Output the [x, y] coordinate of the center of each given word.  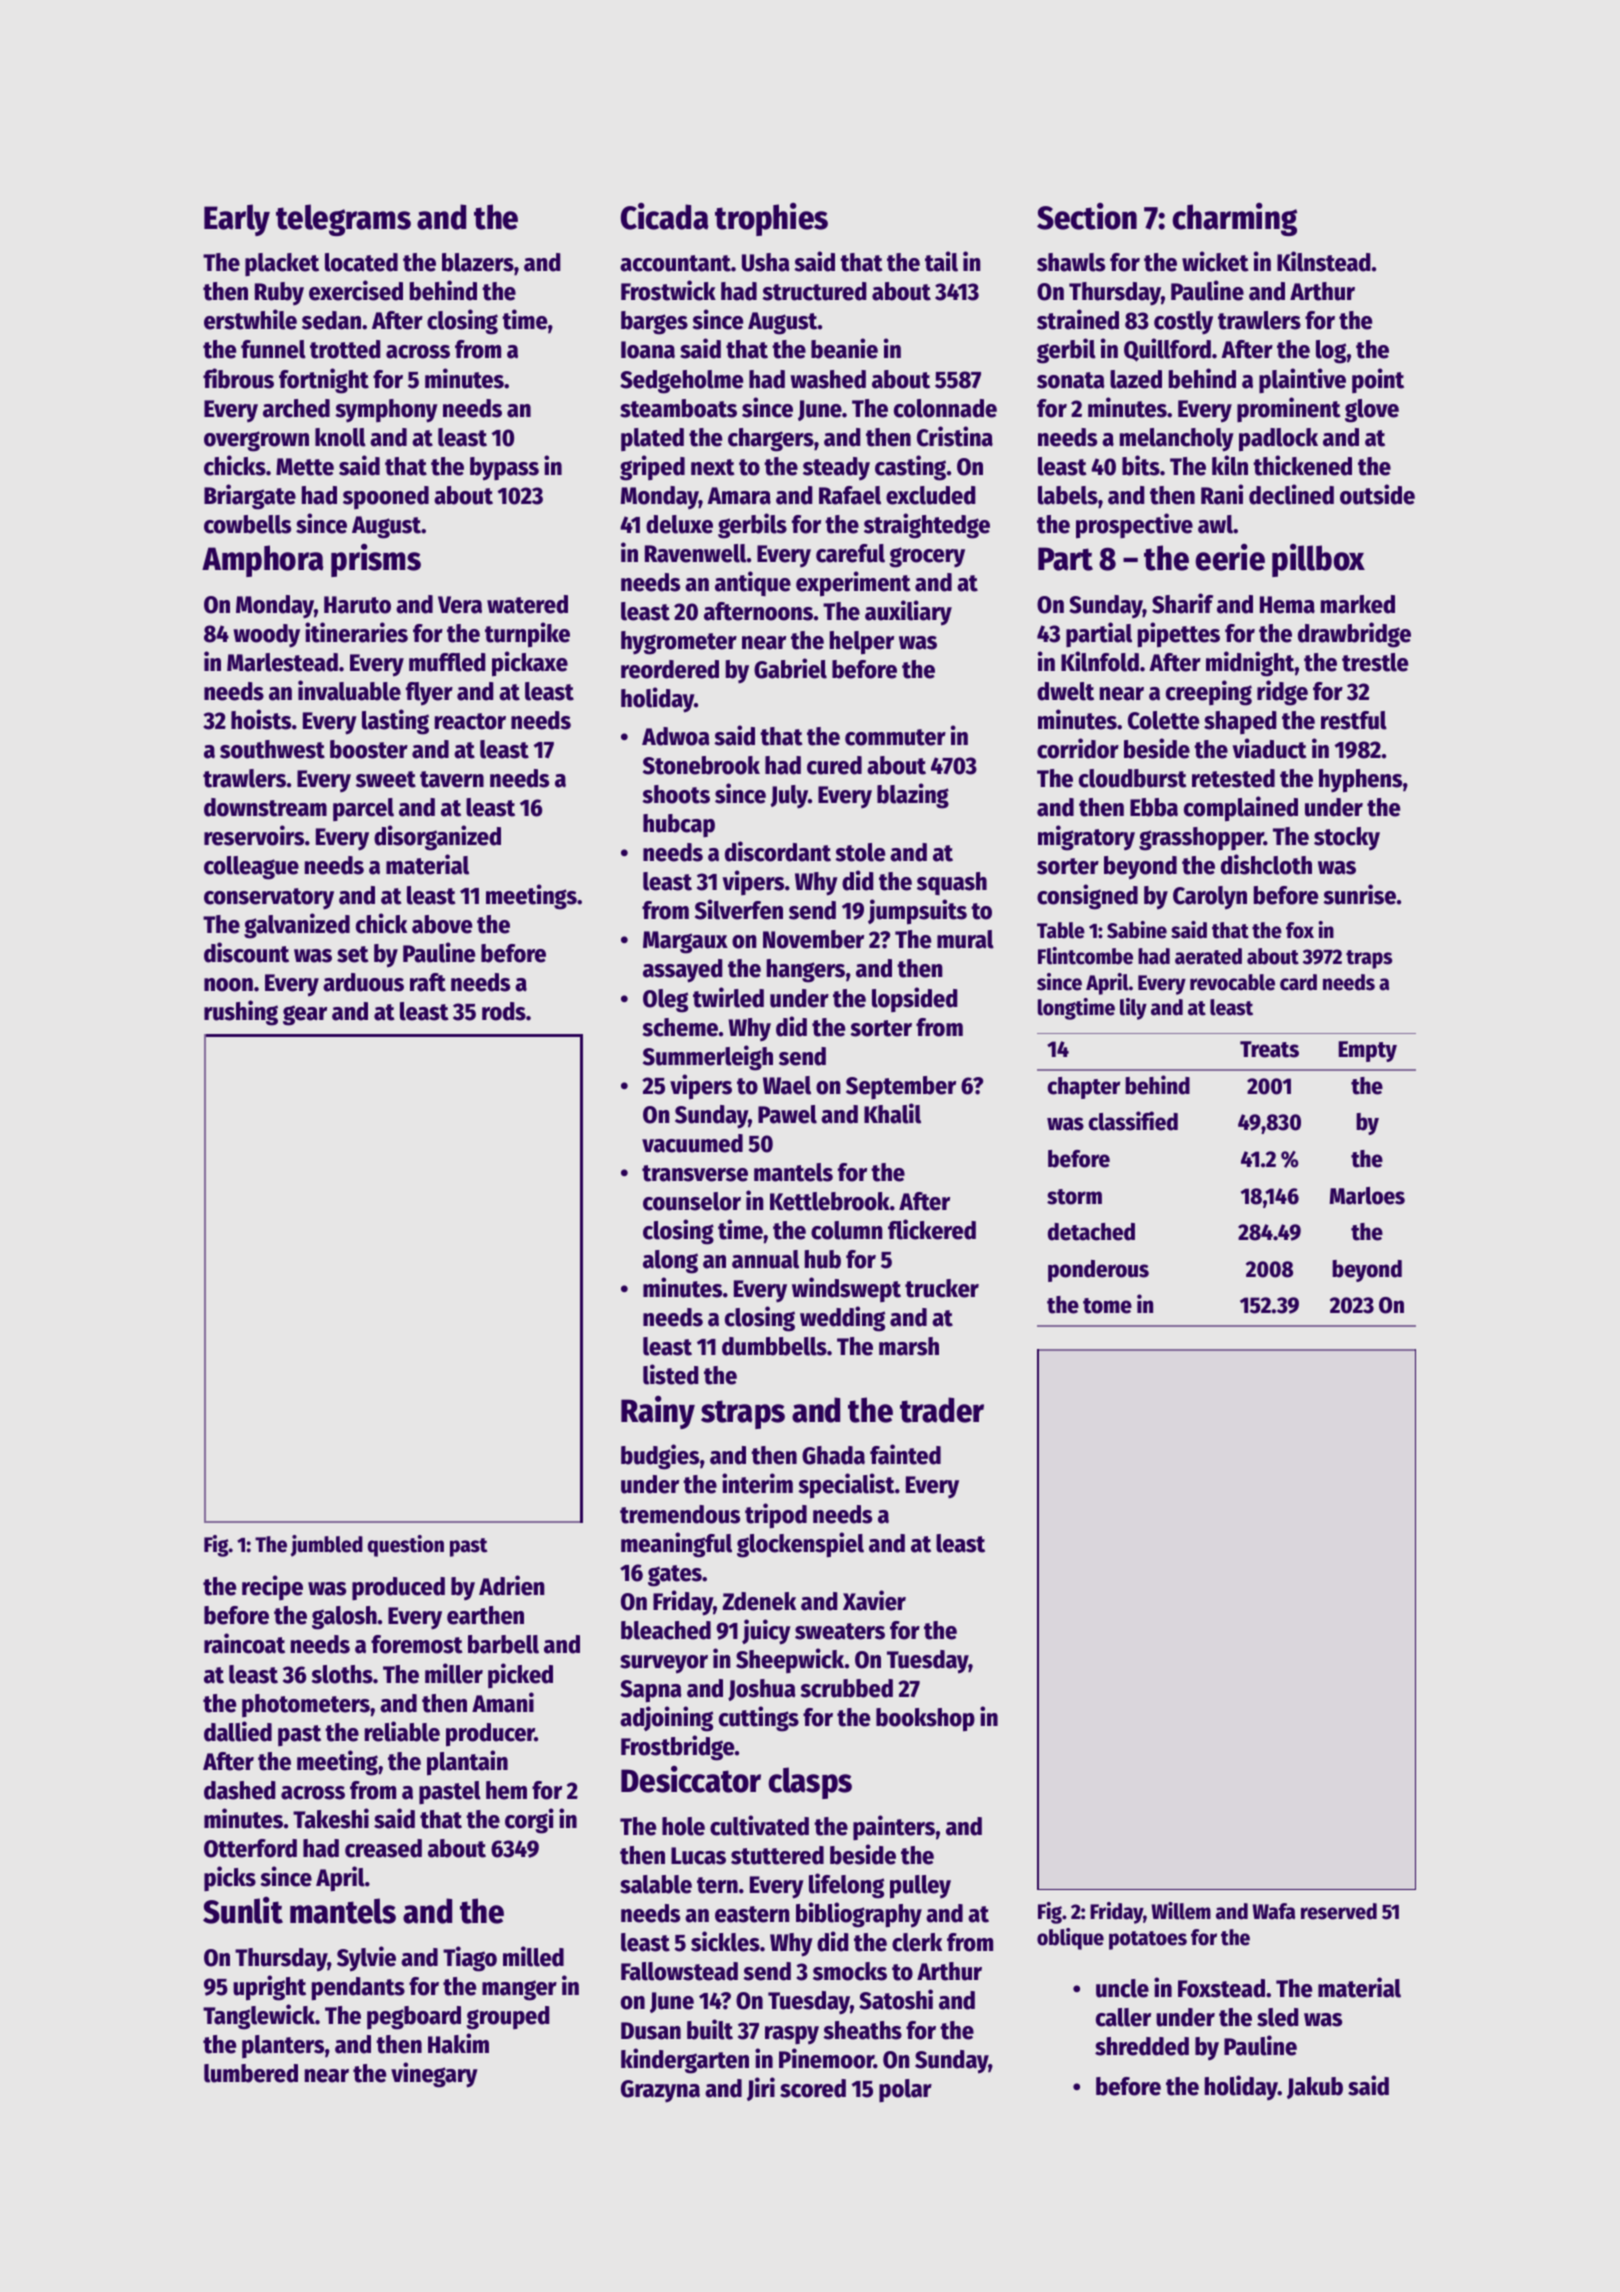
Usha [765, 262]
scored [813, 2088]
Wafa [1273, 1911]
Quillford [1167, 350]
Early [237, 220]
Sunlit [243, 1910]
